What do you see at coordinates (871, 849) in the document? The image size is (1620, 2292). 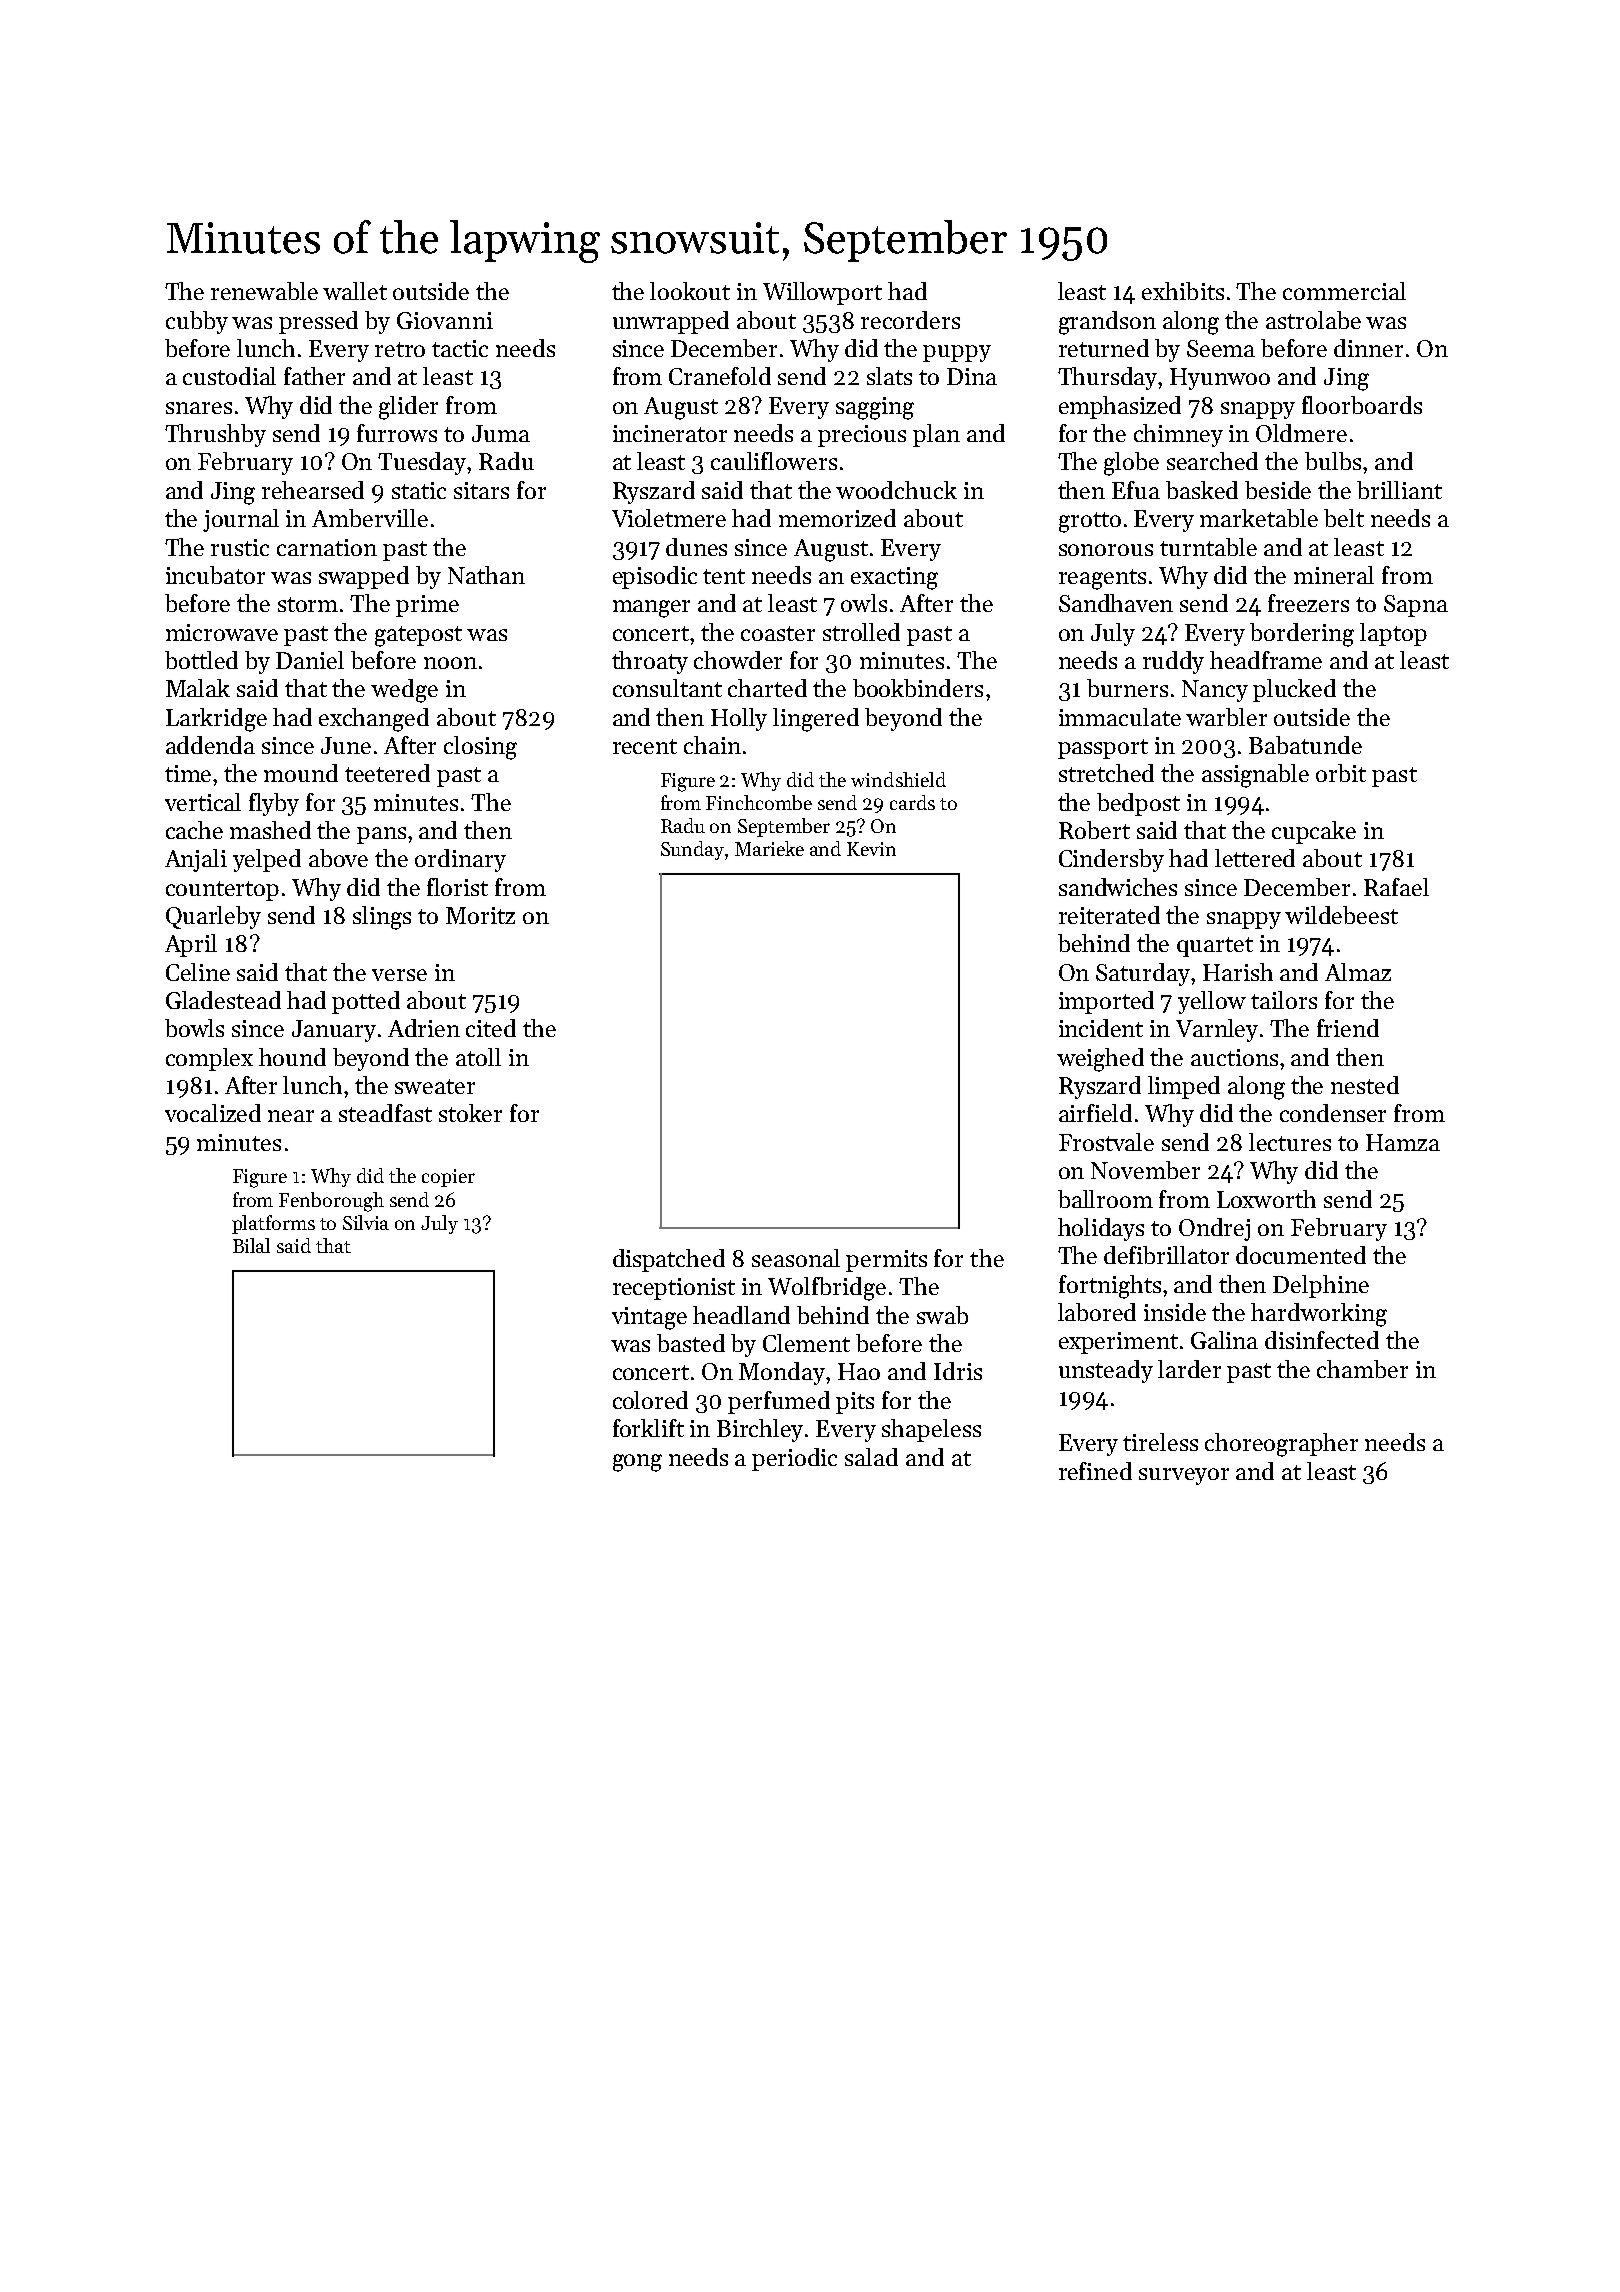 I see `Kevin` at bounding box center [871, 849].
